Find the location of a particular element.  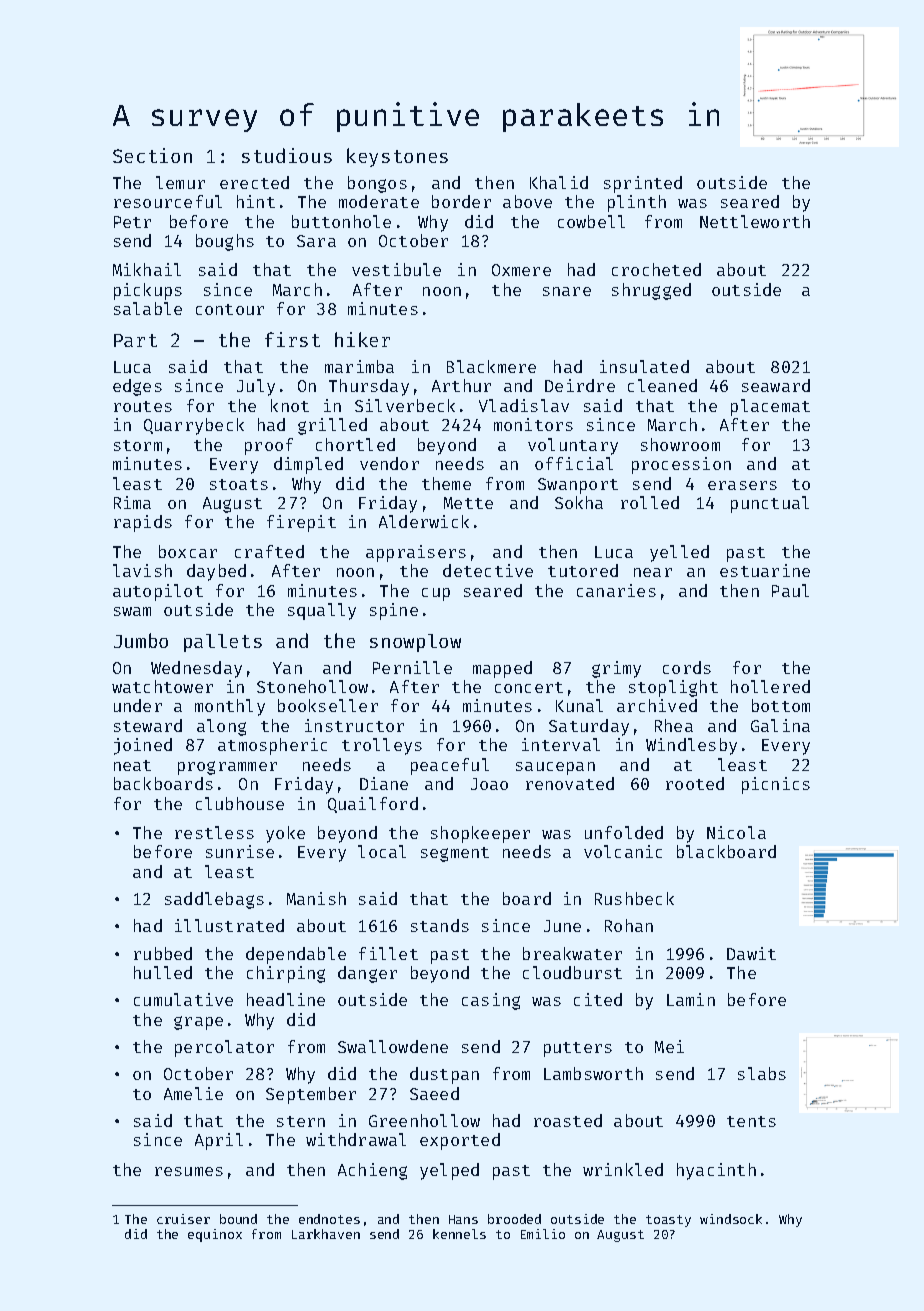

sprinted is located at coordinates (643, 184).
